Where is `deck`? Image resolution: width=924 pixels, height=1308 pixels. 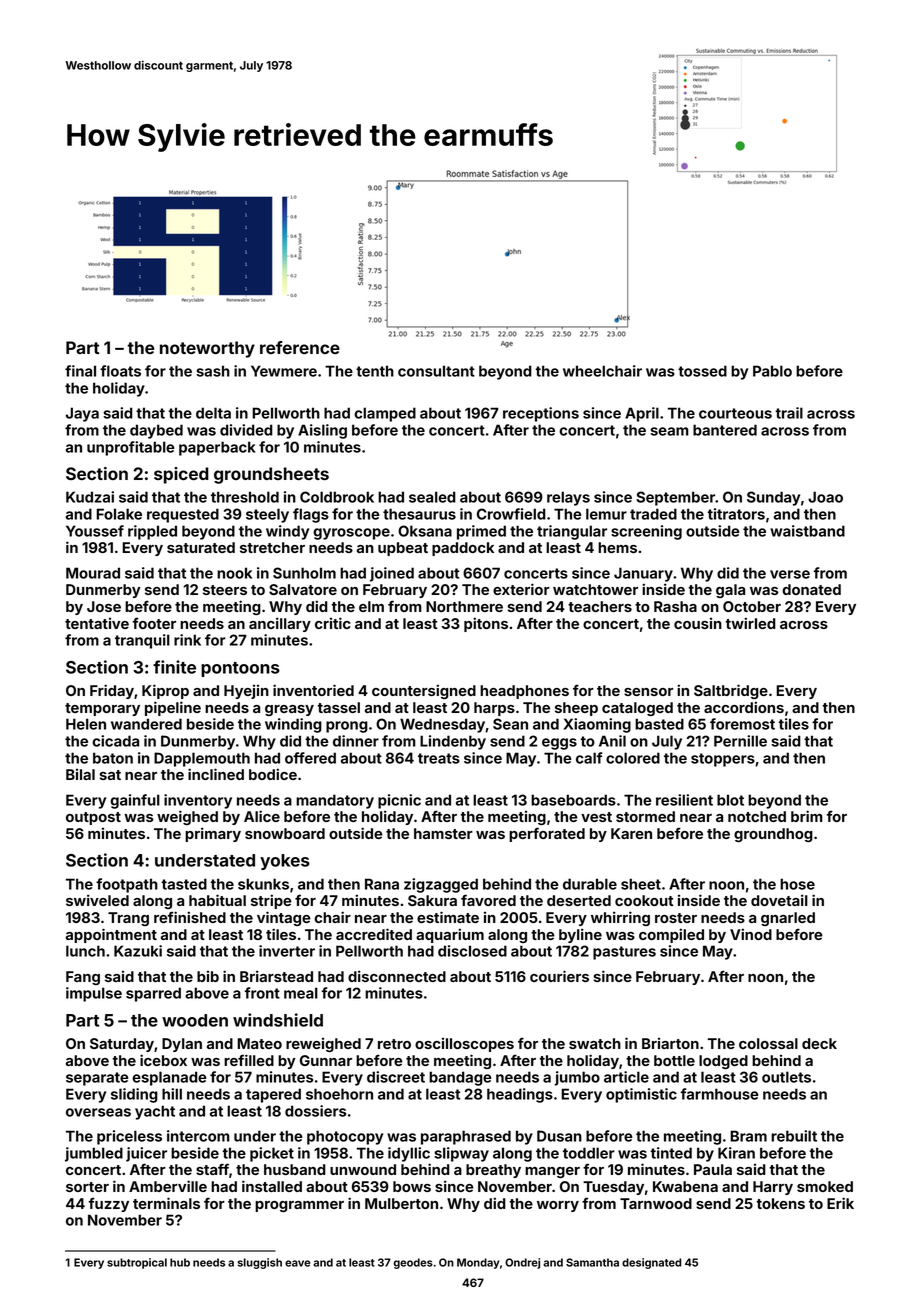
deck is located at coordinates (819, 1043).
